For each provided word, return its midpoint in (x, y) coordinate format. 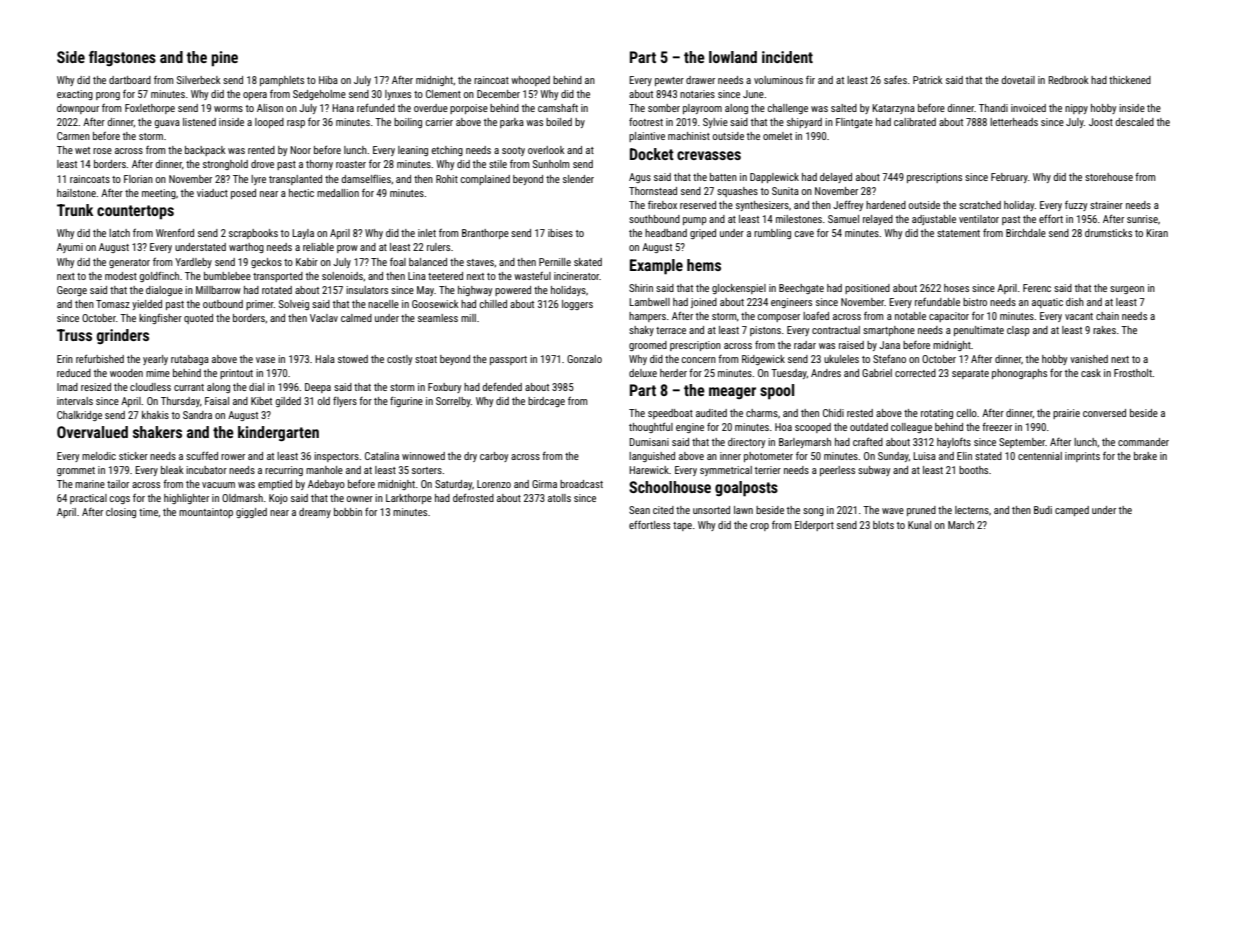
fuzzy (1076, 205)
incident (787, 57)
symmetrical (726, 471)
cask (1091, 373)
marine (90, 484)
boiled (559, 122)
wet (82, 150)
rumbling (772, 234)
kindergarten (278, 434)
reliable (318, 247)
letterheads (1014, 122)
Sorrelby (453, 402)
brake (1145, 456)
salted (844, 108)
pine (224, 59)
